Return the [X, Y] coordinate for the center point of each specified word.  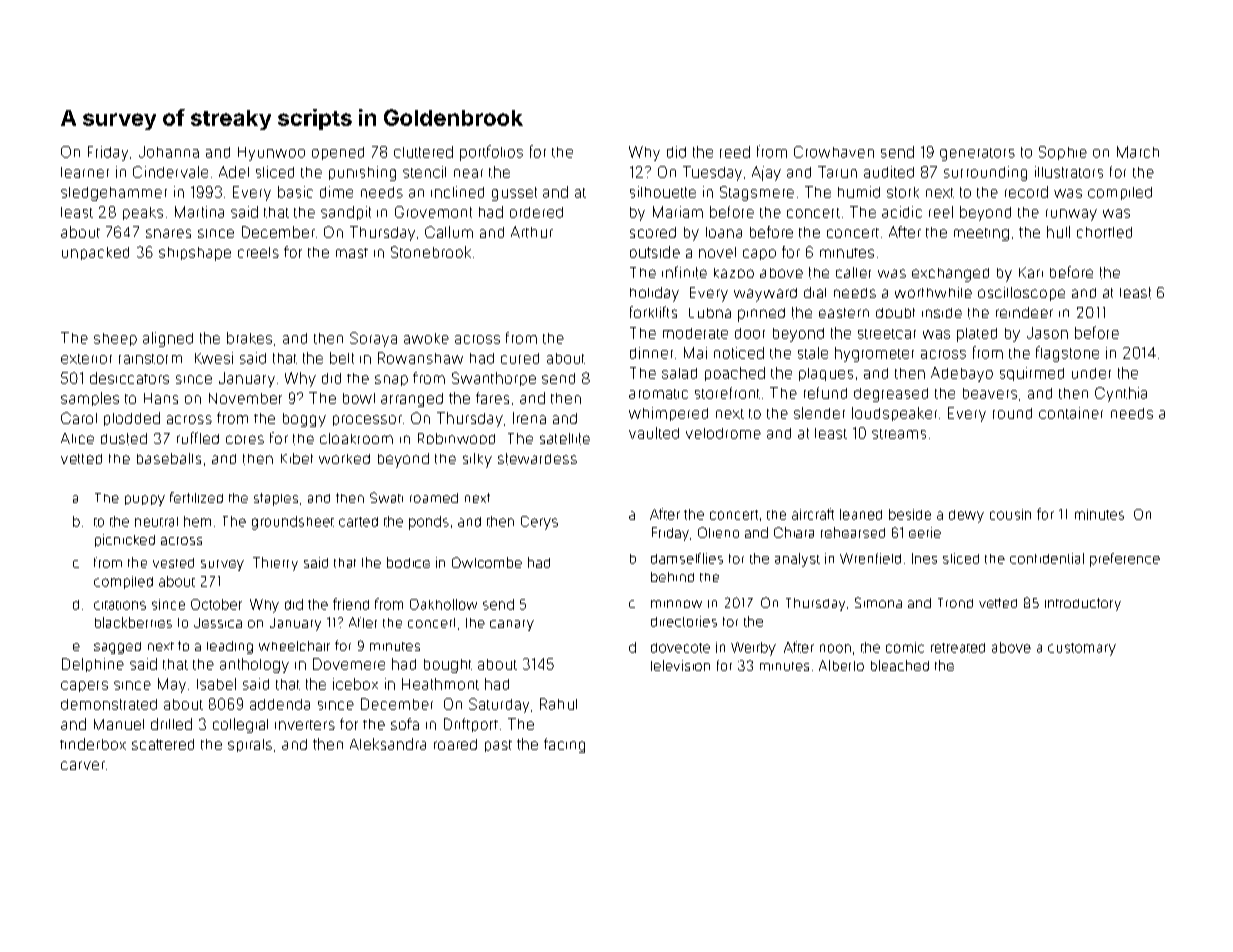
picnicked [125, 540]
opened [338, 153]
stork [903, 192]
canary [512, 625]
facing [564, 745]
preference [1125, 560]
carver [83, 765]
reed [735, 152]
